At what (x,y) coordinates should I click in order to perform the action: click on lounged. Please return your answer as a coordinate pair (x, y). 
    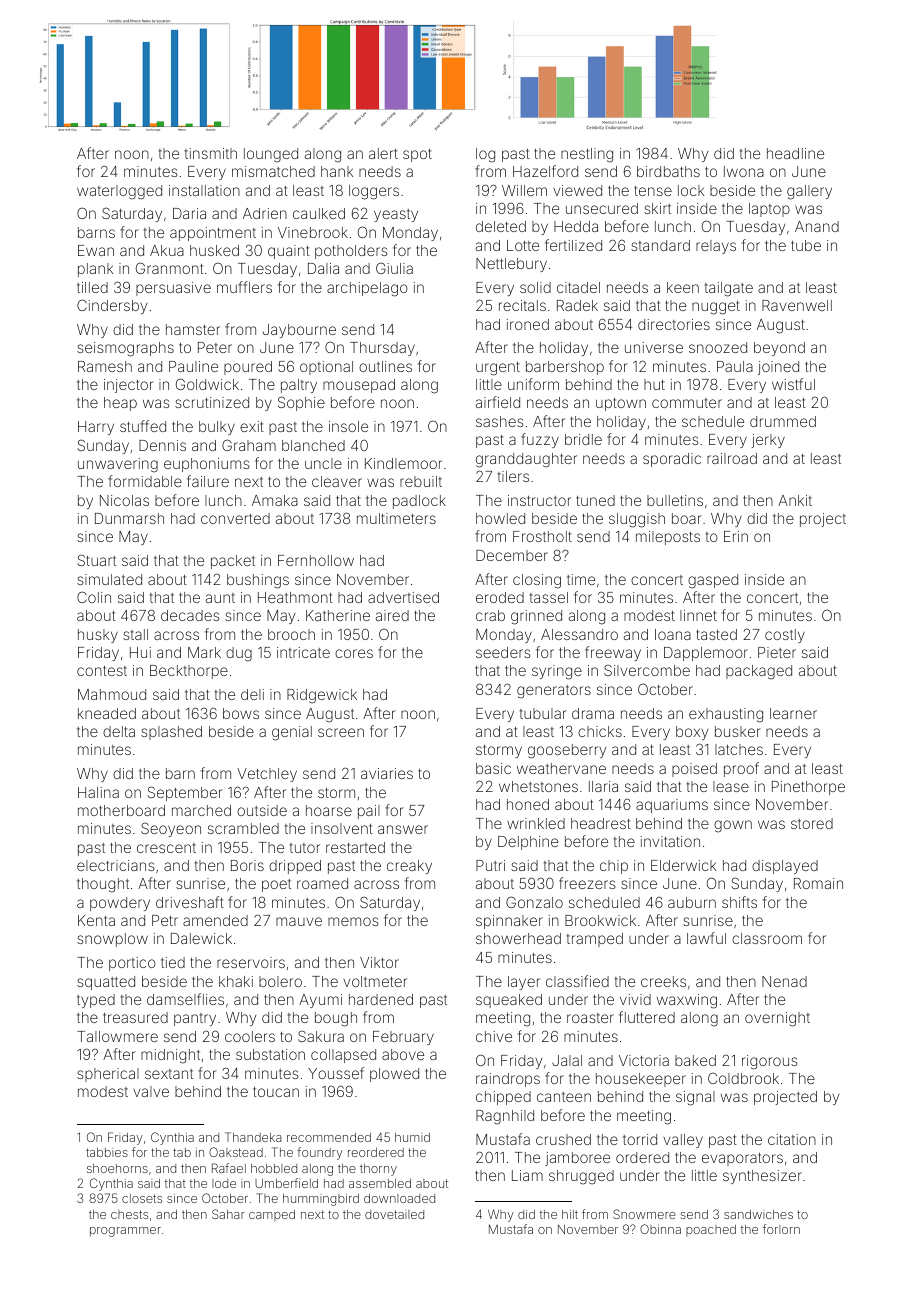
    Looking at the image, I should click on (271, 155).
